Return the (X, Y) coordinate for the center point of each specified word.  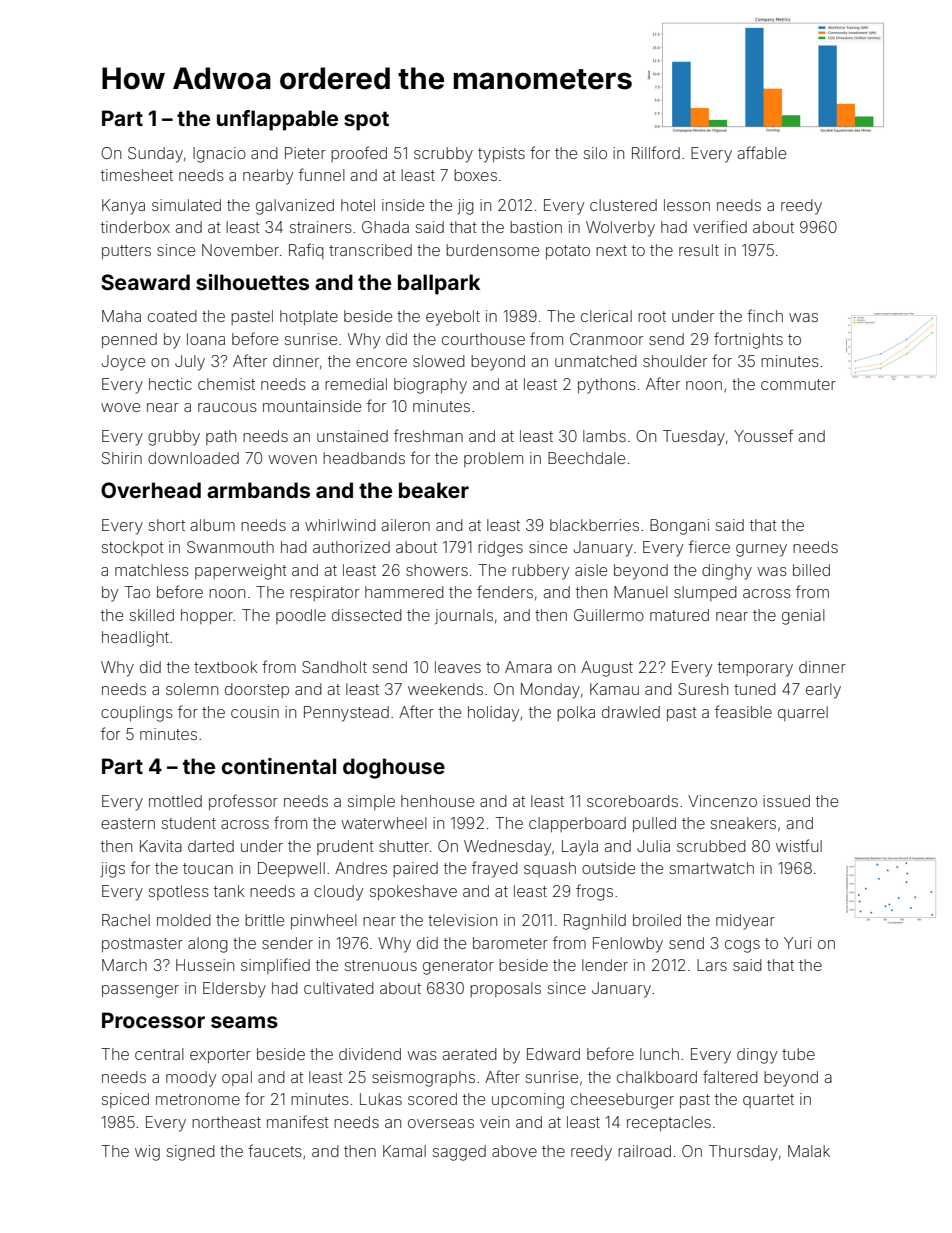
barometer (510, 943)
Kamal (404, 1151)
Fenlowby (628, 945)
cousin (255, 712)
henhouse (437, 801)
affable (762, 152)
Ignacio (219, 155)
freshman (428, 435)
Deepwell (291, 869)
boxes (475, 175)
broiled (657, 920)
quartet (768, 1101)
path (221, 437)
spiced (125, 1100)
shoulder (675, 361)
